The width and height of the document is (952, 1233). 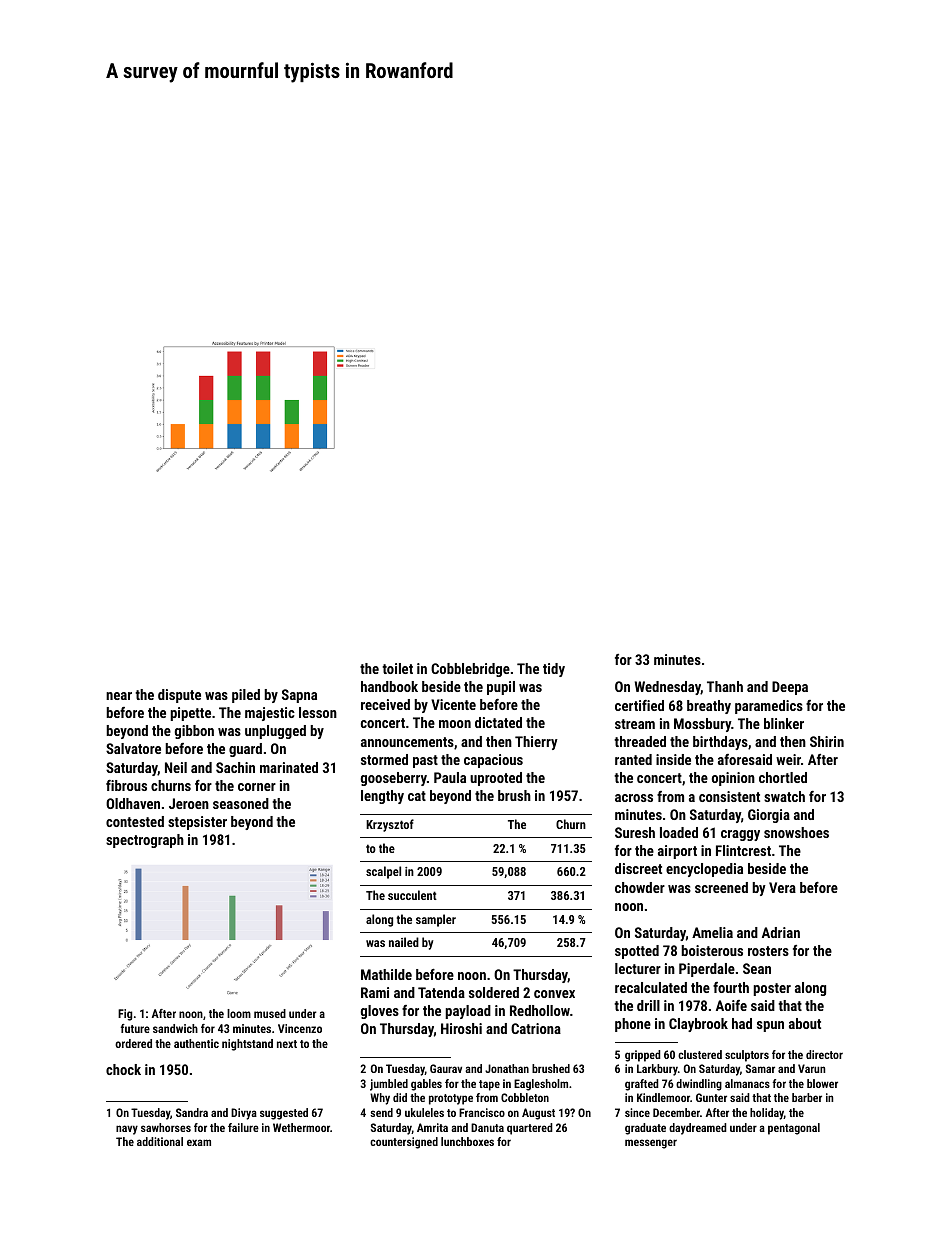 I want to click on messenger, so click(x=651, y=1144).
